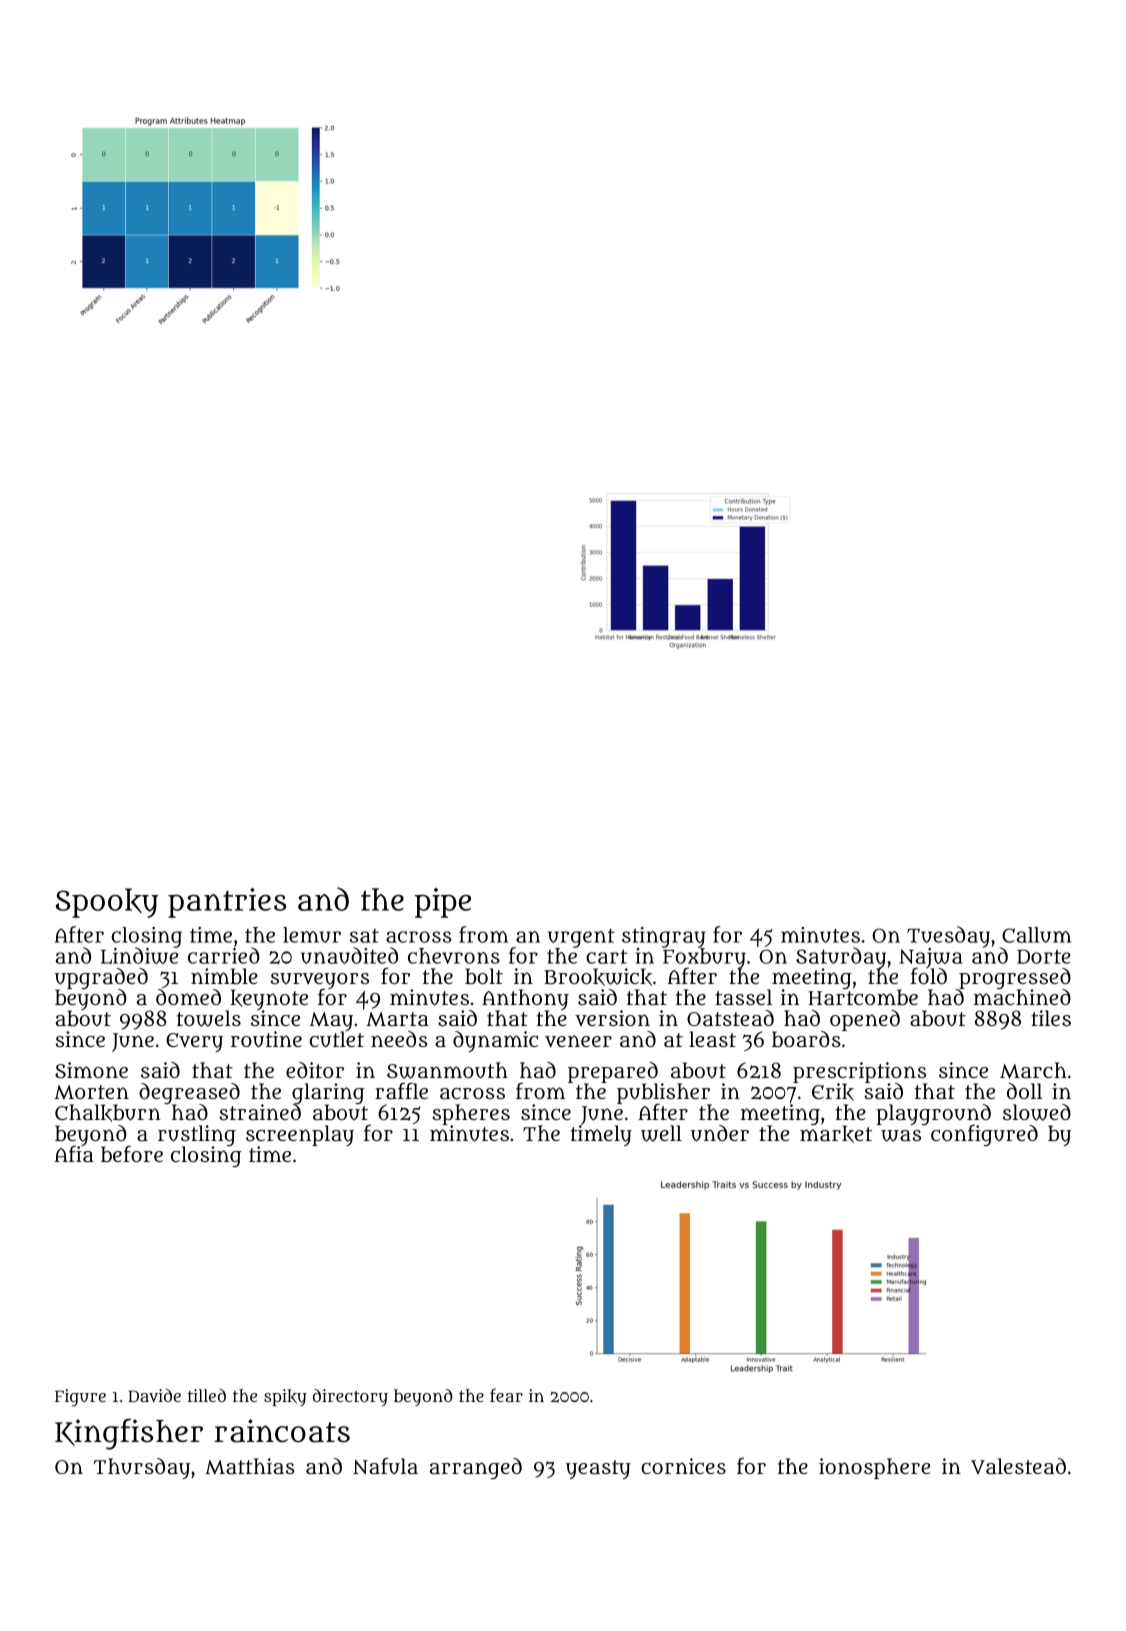 This screenshot has height=1631, width=1126. What do you see at coordinates (129, 1434) in the screenshot?
I see `Kingfisher` at bounding box center [129, 1434].
